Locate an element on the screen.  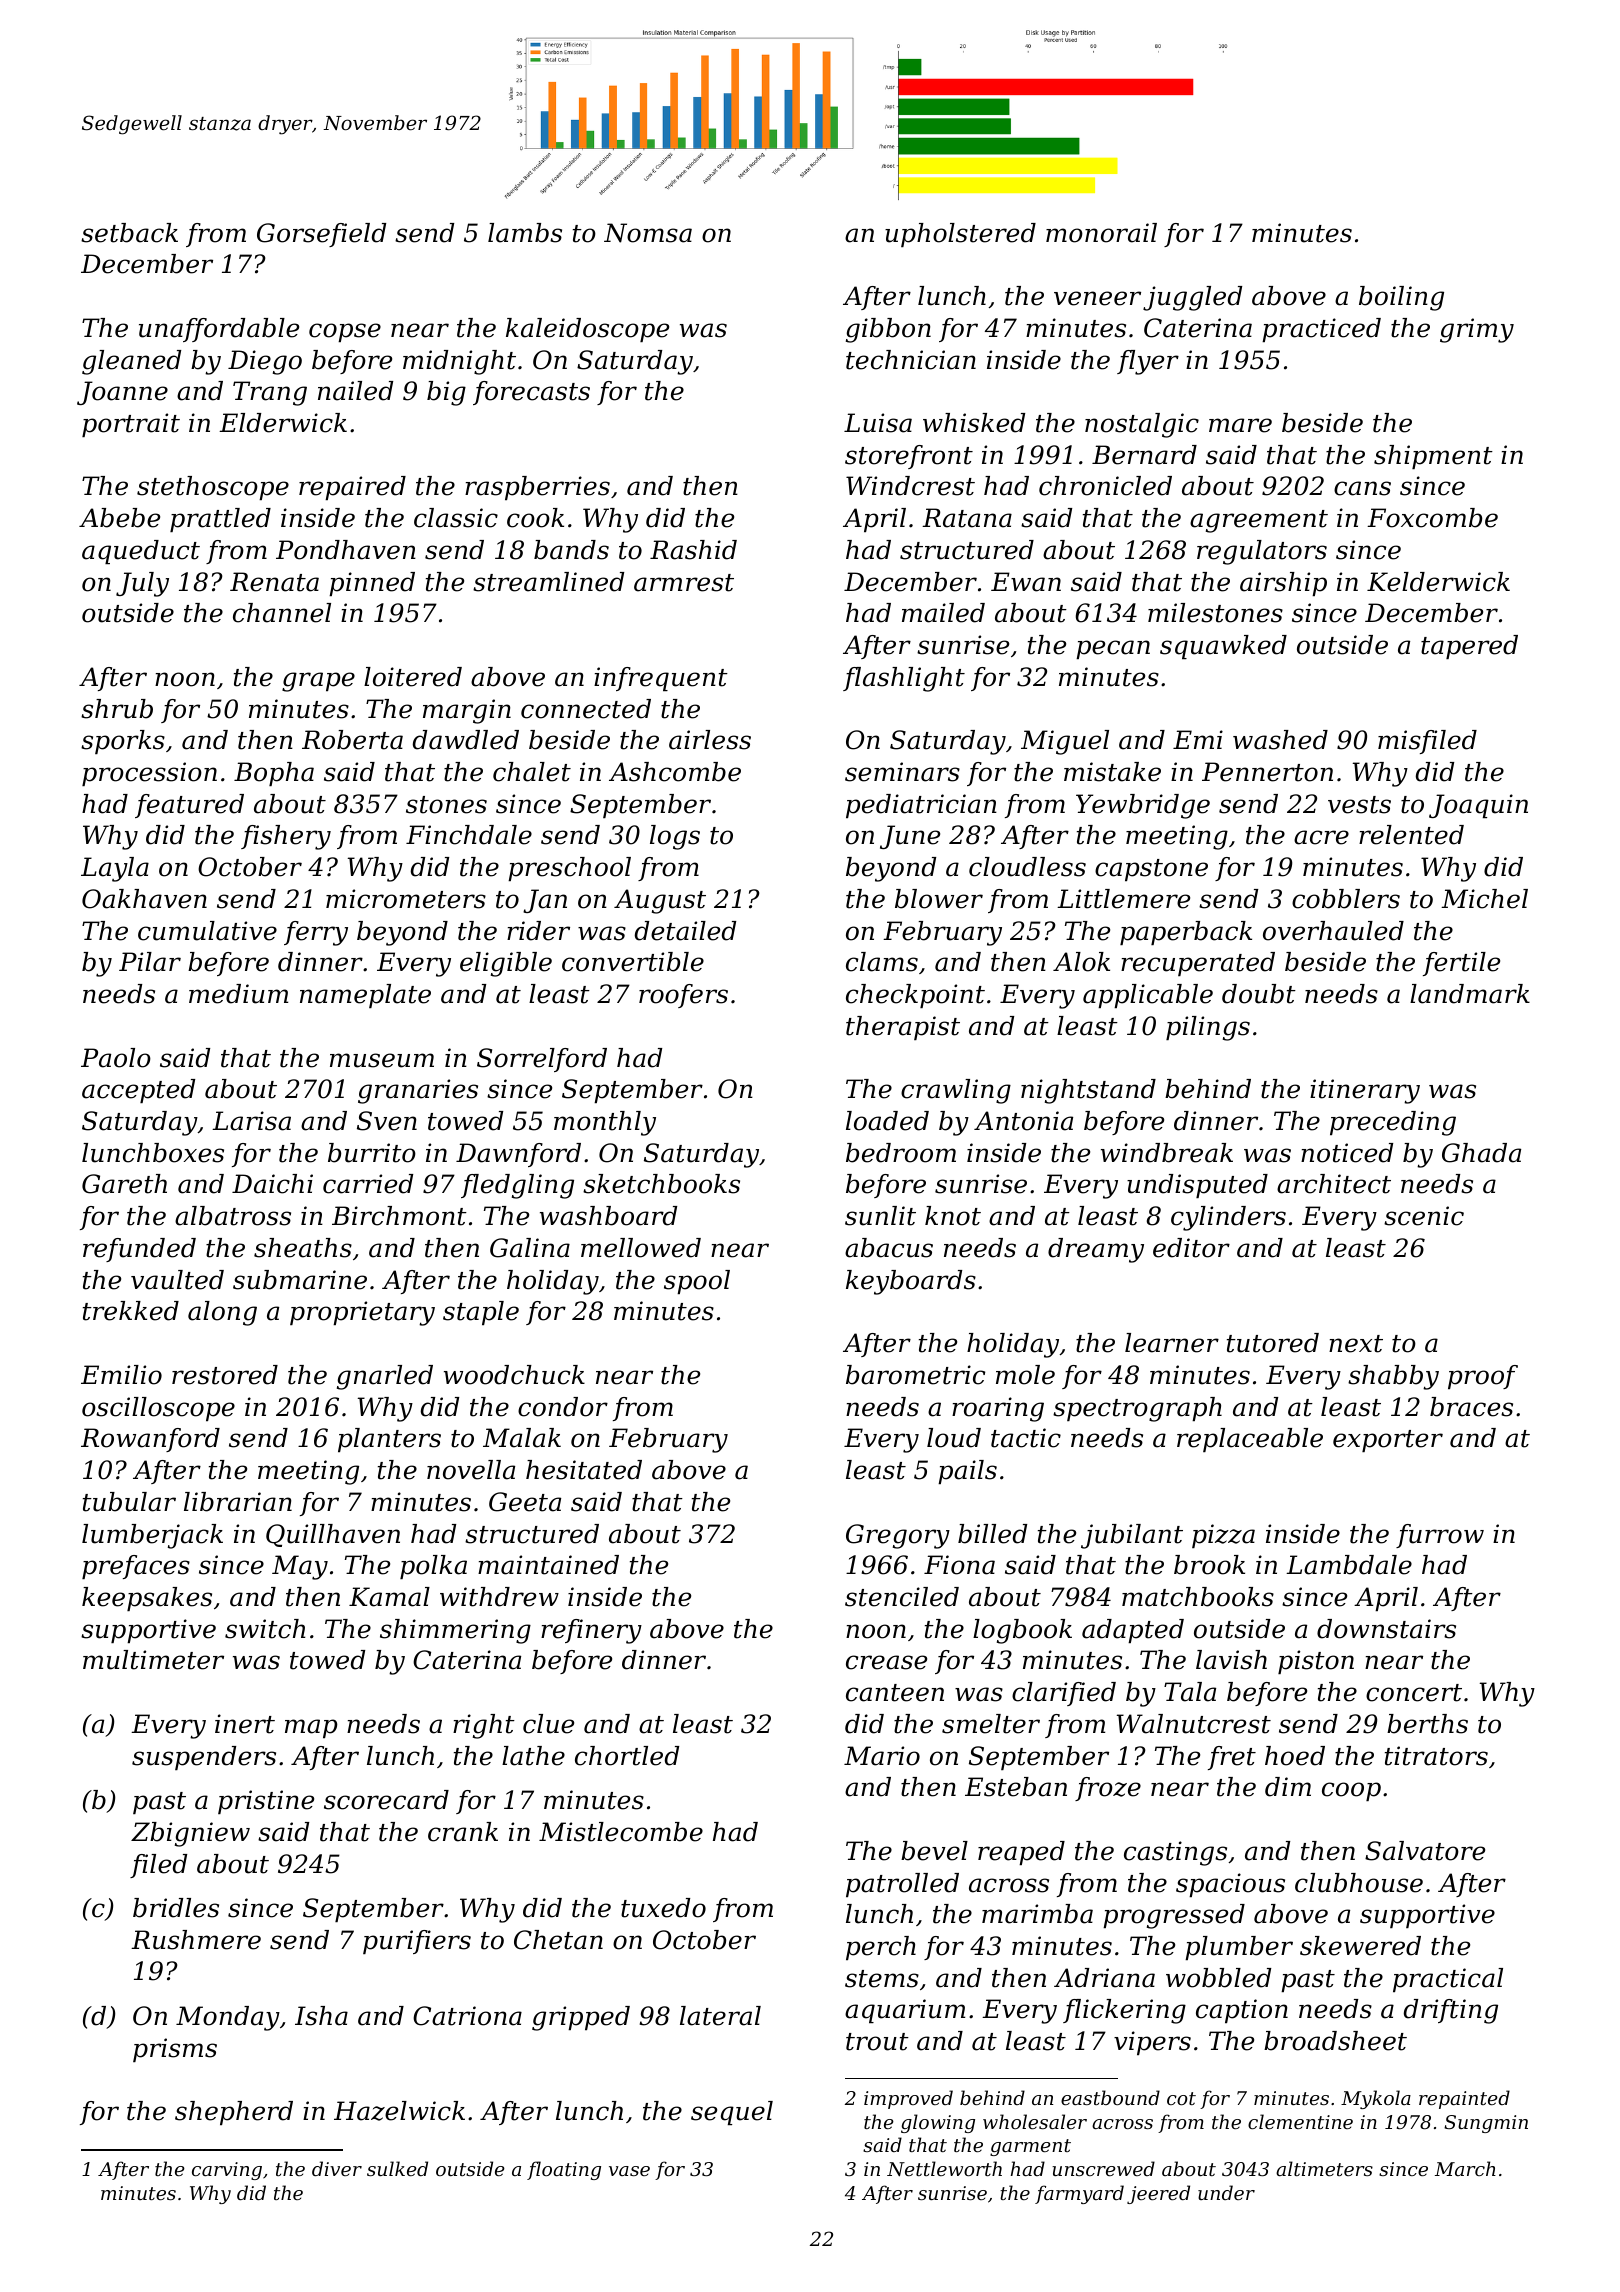
prisms is located at coordinates (175, 2050).
